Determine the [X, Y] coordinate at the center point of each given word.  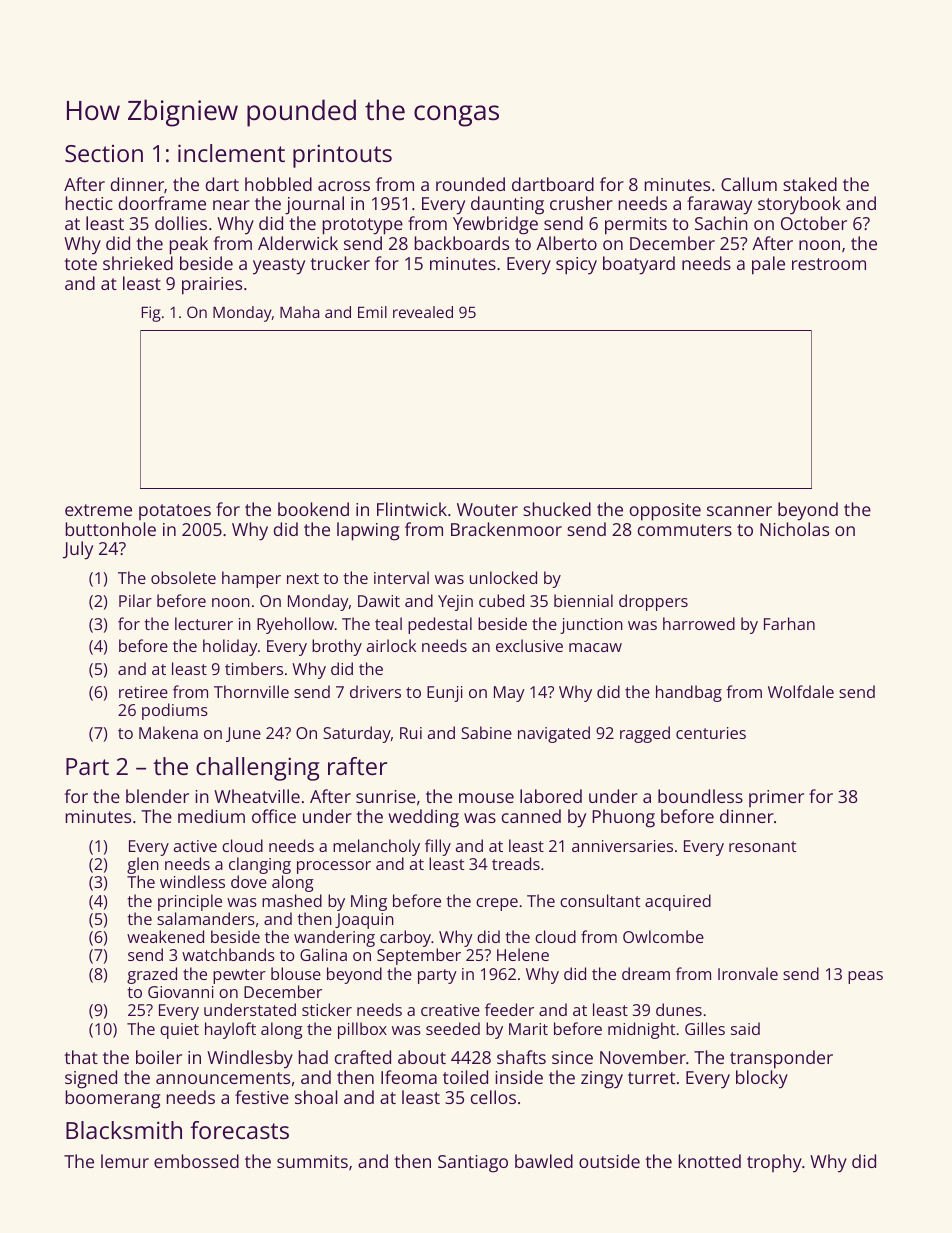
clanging [260, 865]
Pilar [135, 600]
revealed [423, 312]
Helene [523, 954]
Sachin [721, 223]
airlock [391, 645]
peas [865, 977]
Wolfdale [801, 691]
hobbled [278, 184]
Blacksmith [124, 1130]
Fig [151, 314]
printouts [342, 156]
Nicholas [794, 529]
